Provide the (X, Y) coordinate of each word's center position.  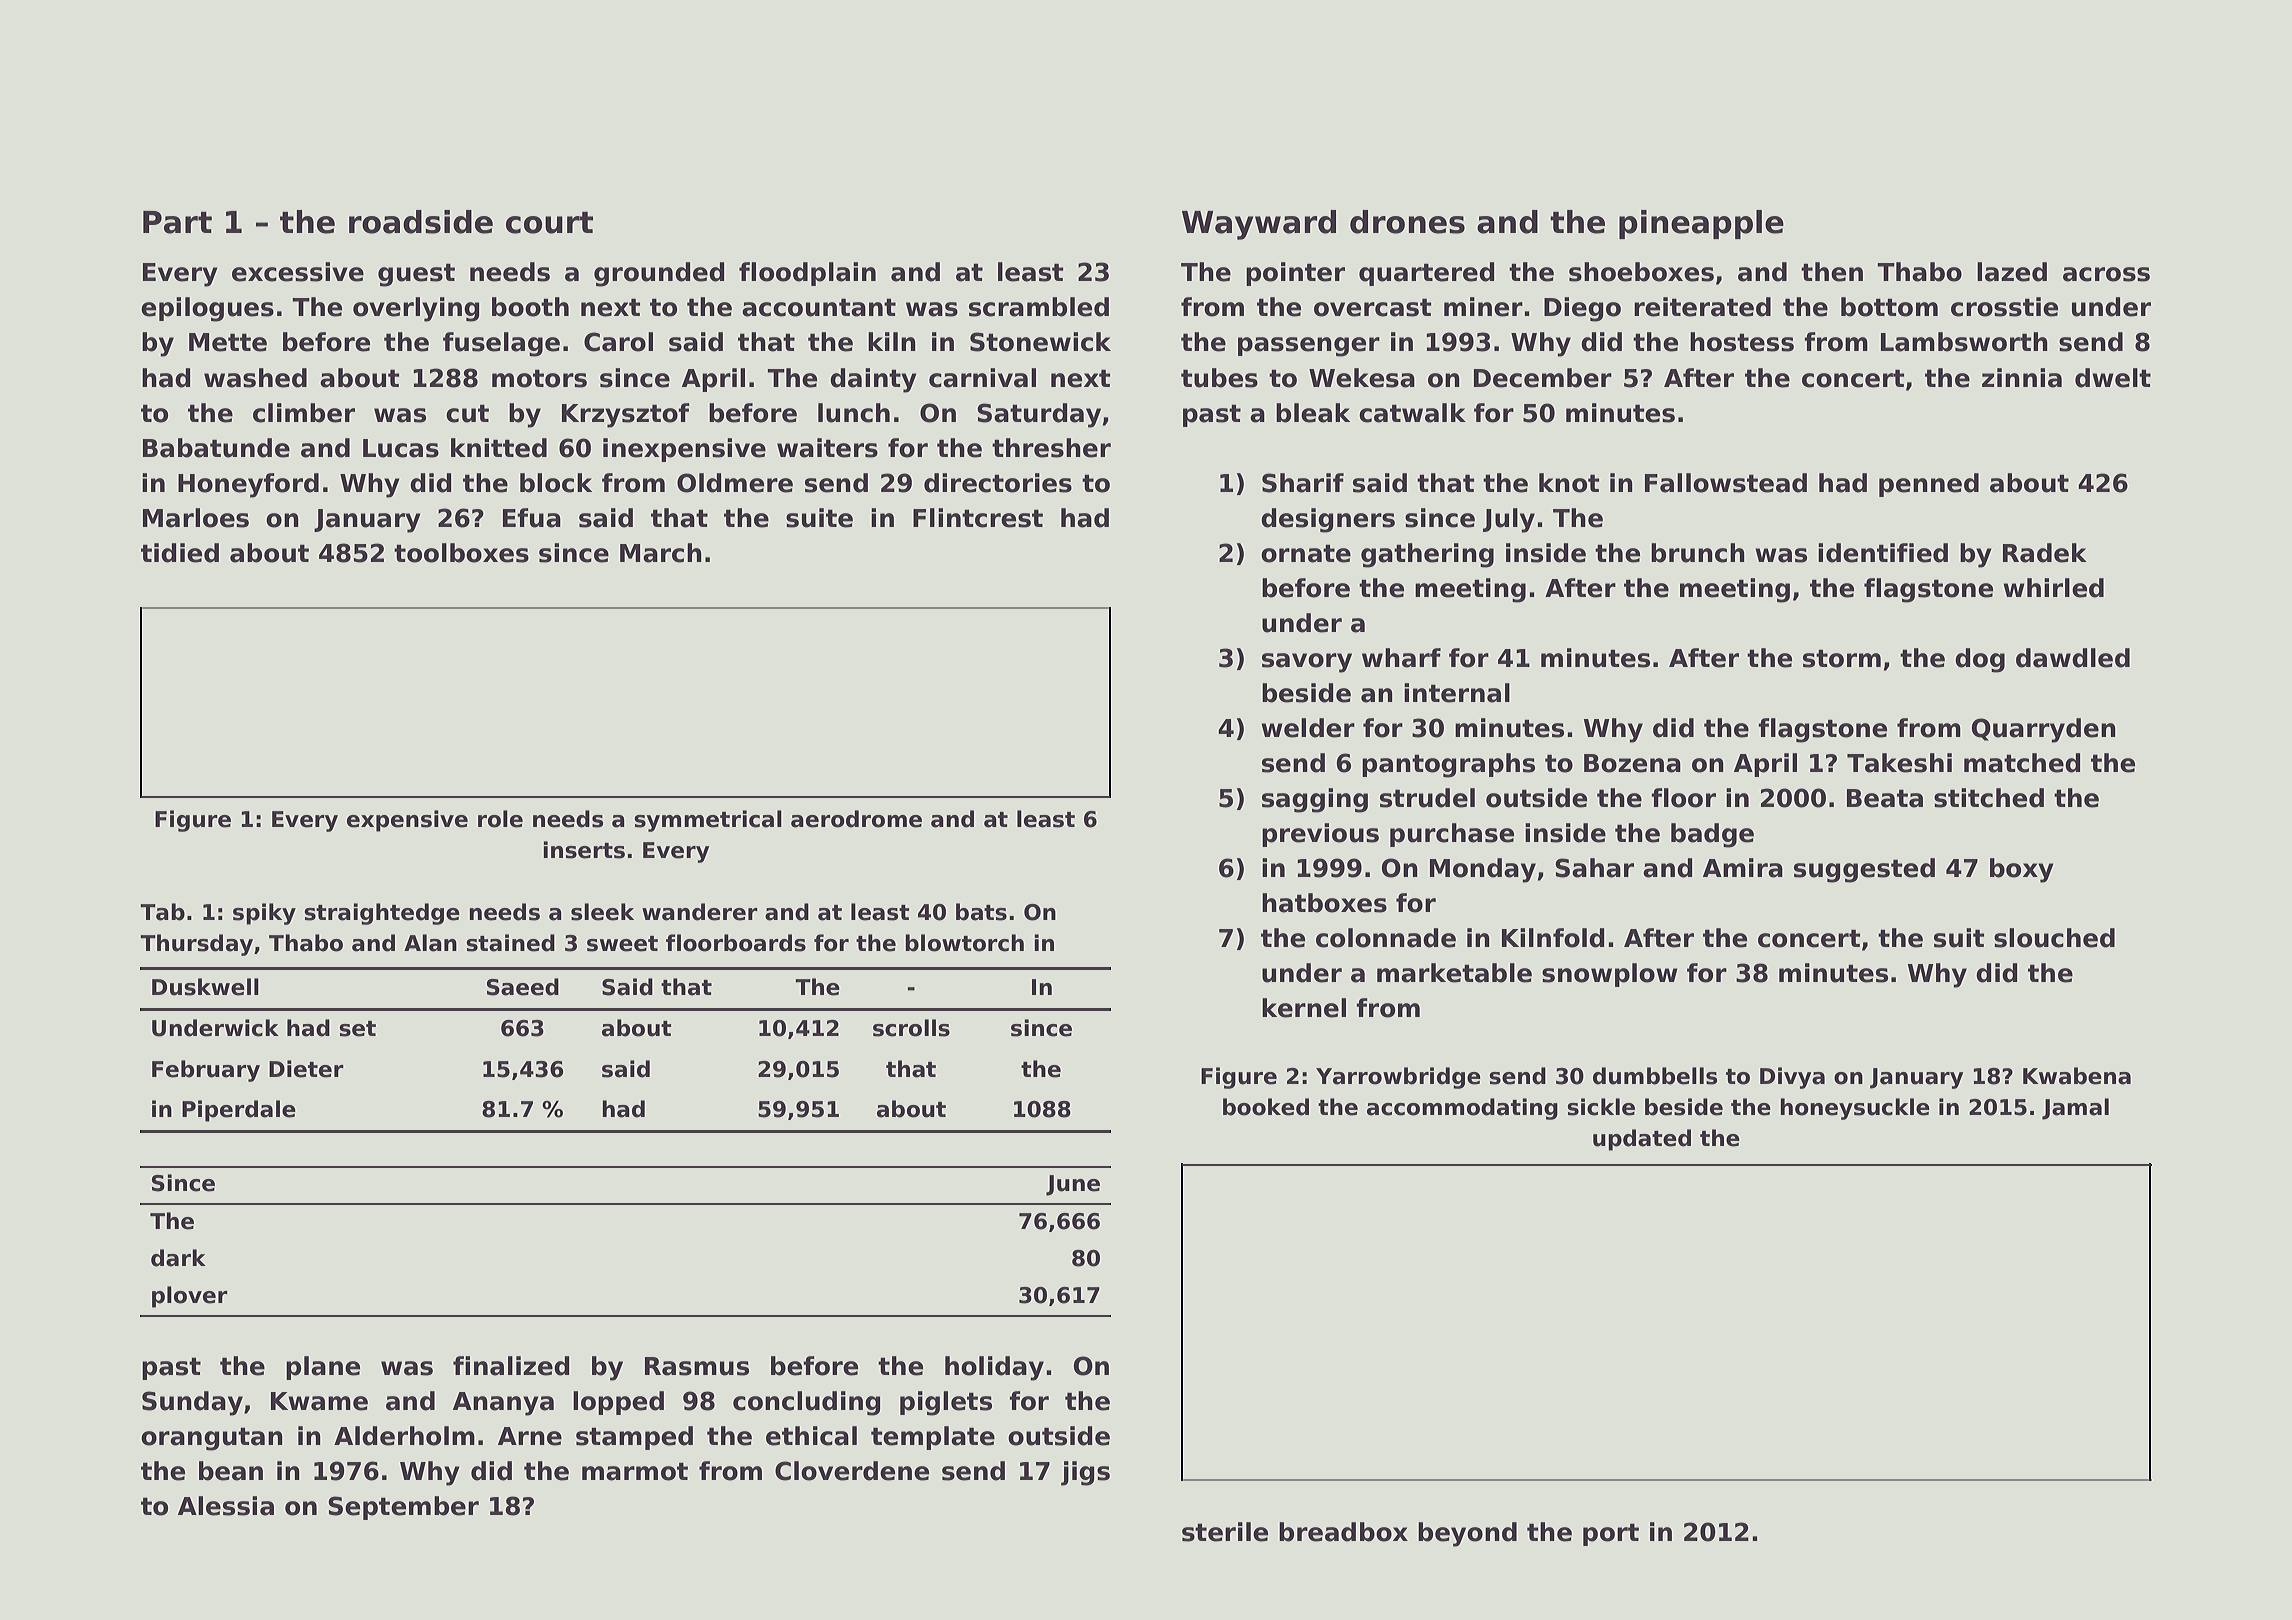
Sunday (192, 1403)
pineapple (1701, 224)
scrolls (911, 1028)
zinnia (2022, 378)
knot (1569, 483)
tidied (180, 553)
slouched (2054, 938)
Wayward (1259, 225)
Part (177, 222)
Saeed (523, 987)
